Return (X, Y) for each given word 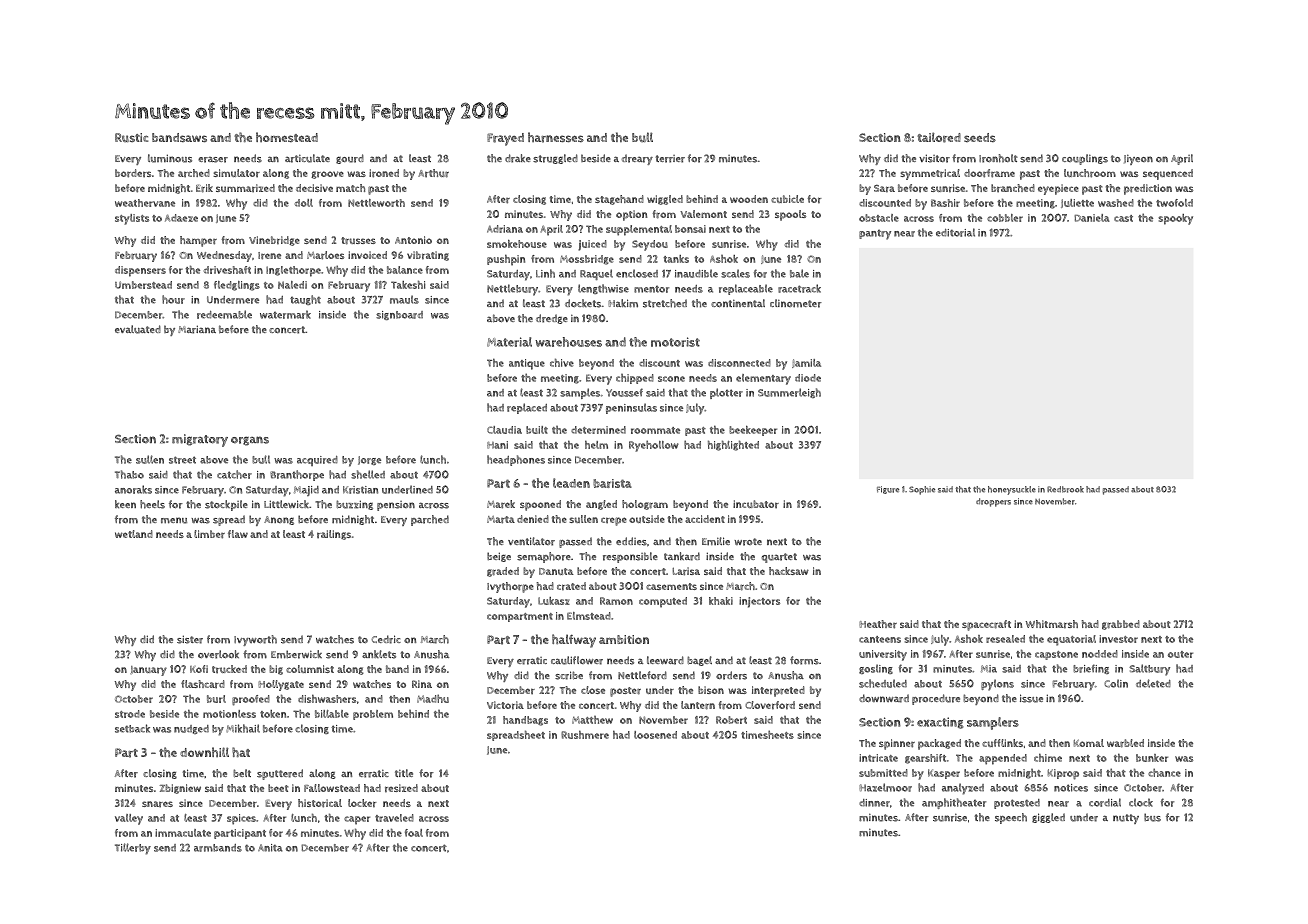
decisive (314, 188)
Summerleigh (789, 393)
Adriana (505, 229)
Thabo (129, 474)
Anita (270, 848)
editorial (955, 232)
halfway (574, 641)
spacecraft (986, 625)
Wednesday (224, 256)
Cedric (386, 639)
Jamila (806, 363)
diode (808, 378)
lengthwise (603, 289)
